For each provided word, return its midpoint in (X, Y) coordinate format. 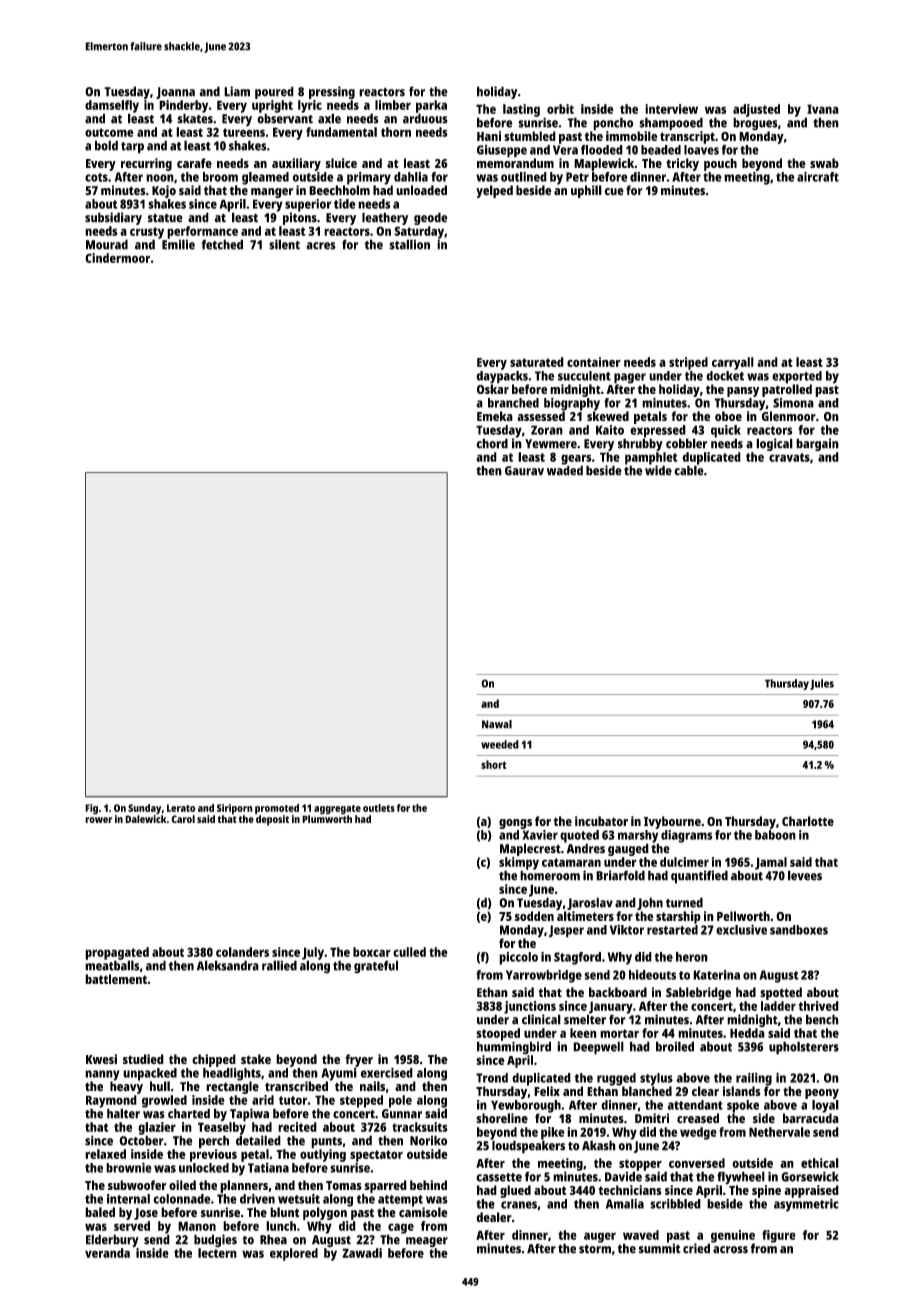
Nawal (497, 724)
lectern (217, 1253)
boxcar (372, 952)
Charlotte (808, 821)
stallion (409, 244)
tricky (682, 164)
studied (143, 1059)
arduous (425, 118)
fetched (222, 244)
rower (98, 820)
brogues (755, 124)
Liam (237, 91)
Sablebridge (698, 993)
